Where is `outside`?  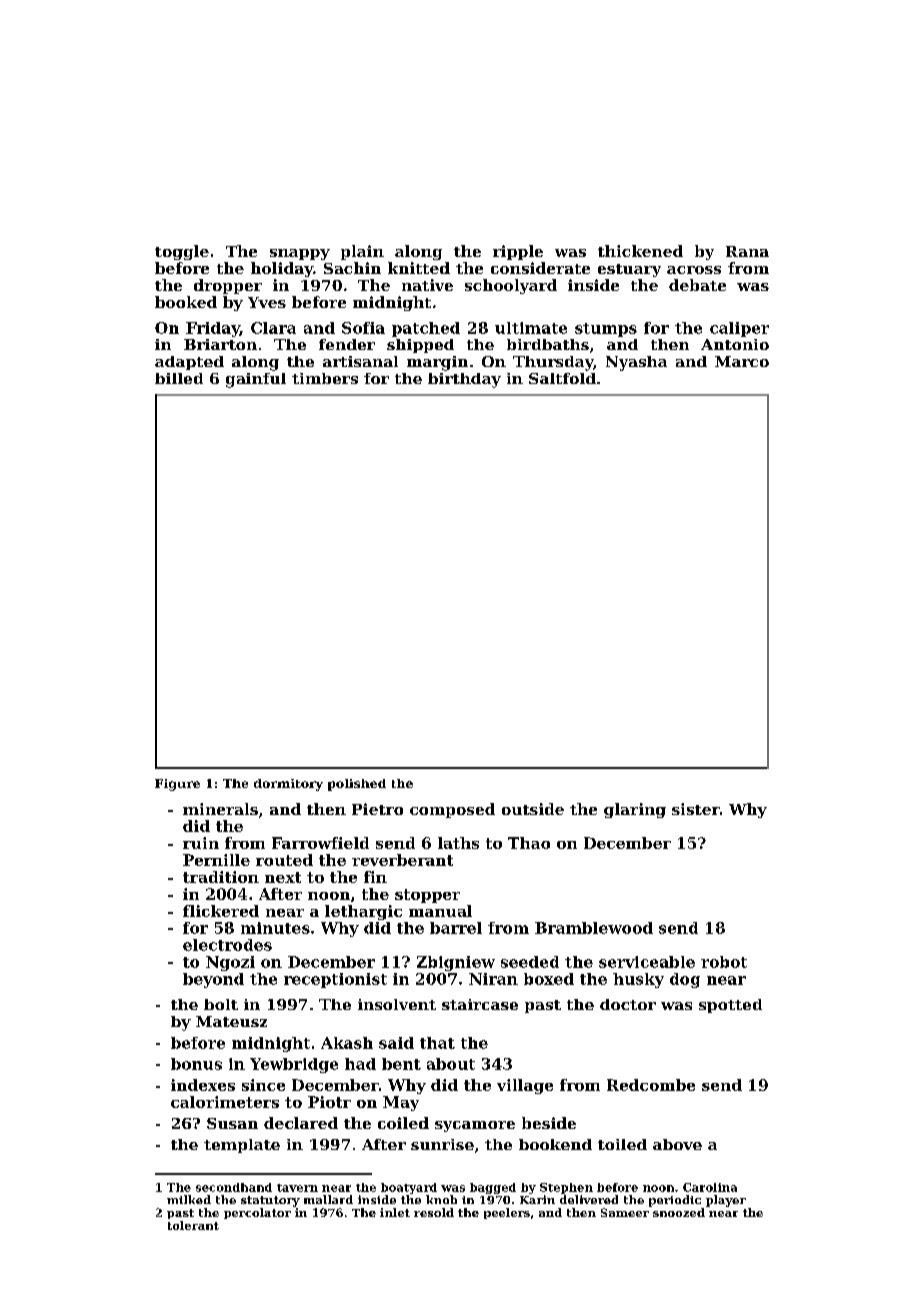 outside is located at coordinates (533, 809).
